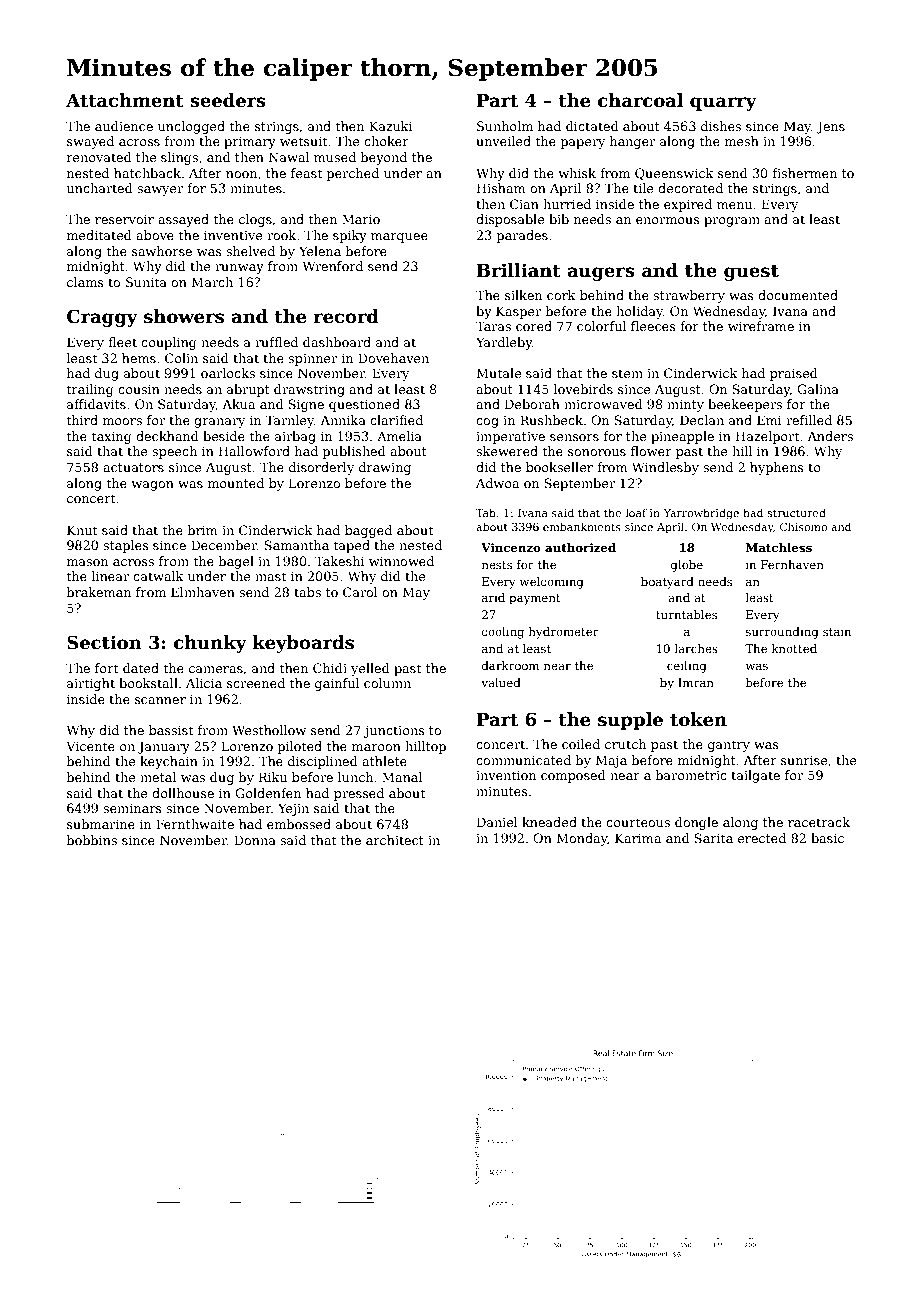  I want to click on renovated, so click(99, 157).
